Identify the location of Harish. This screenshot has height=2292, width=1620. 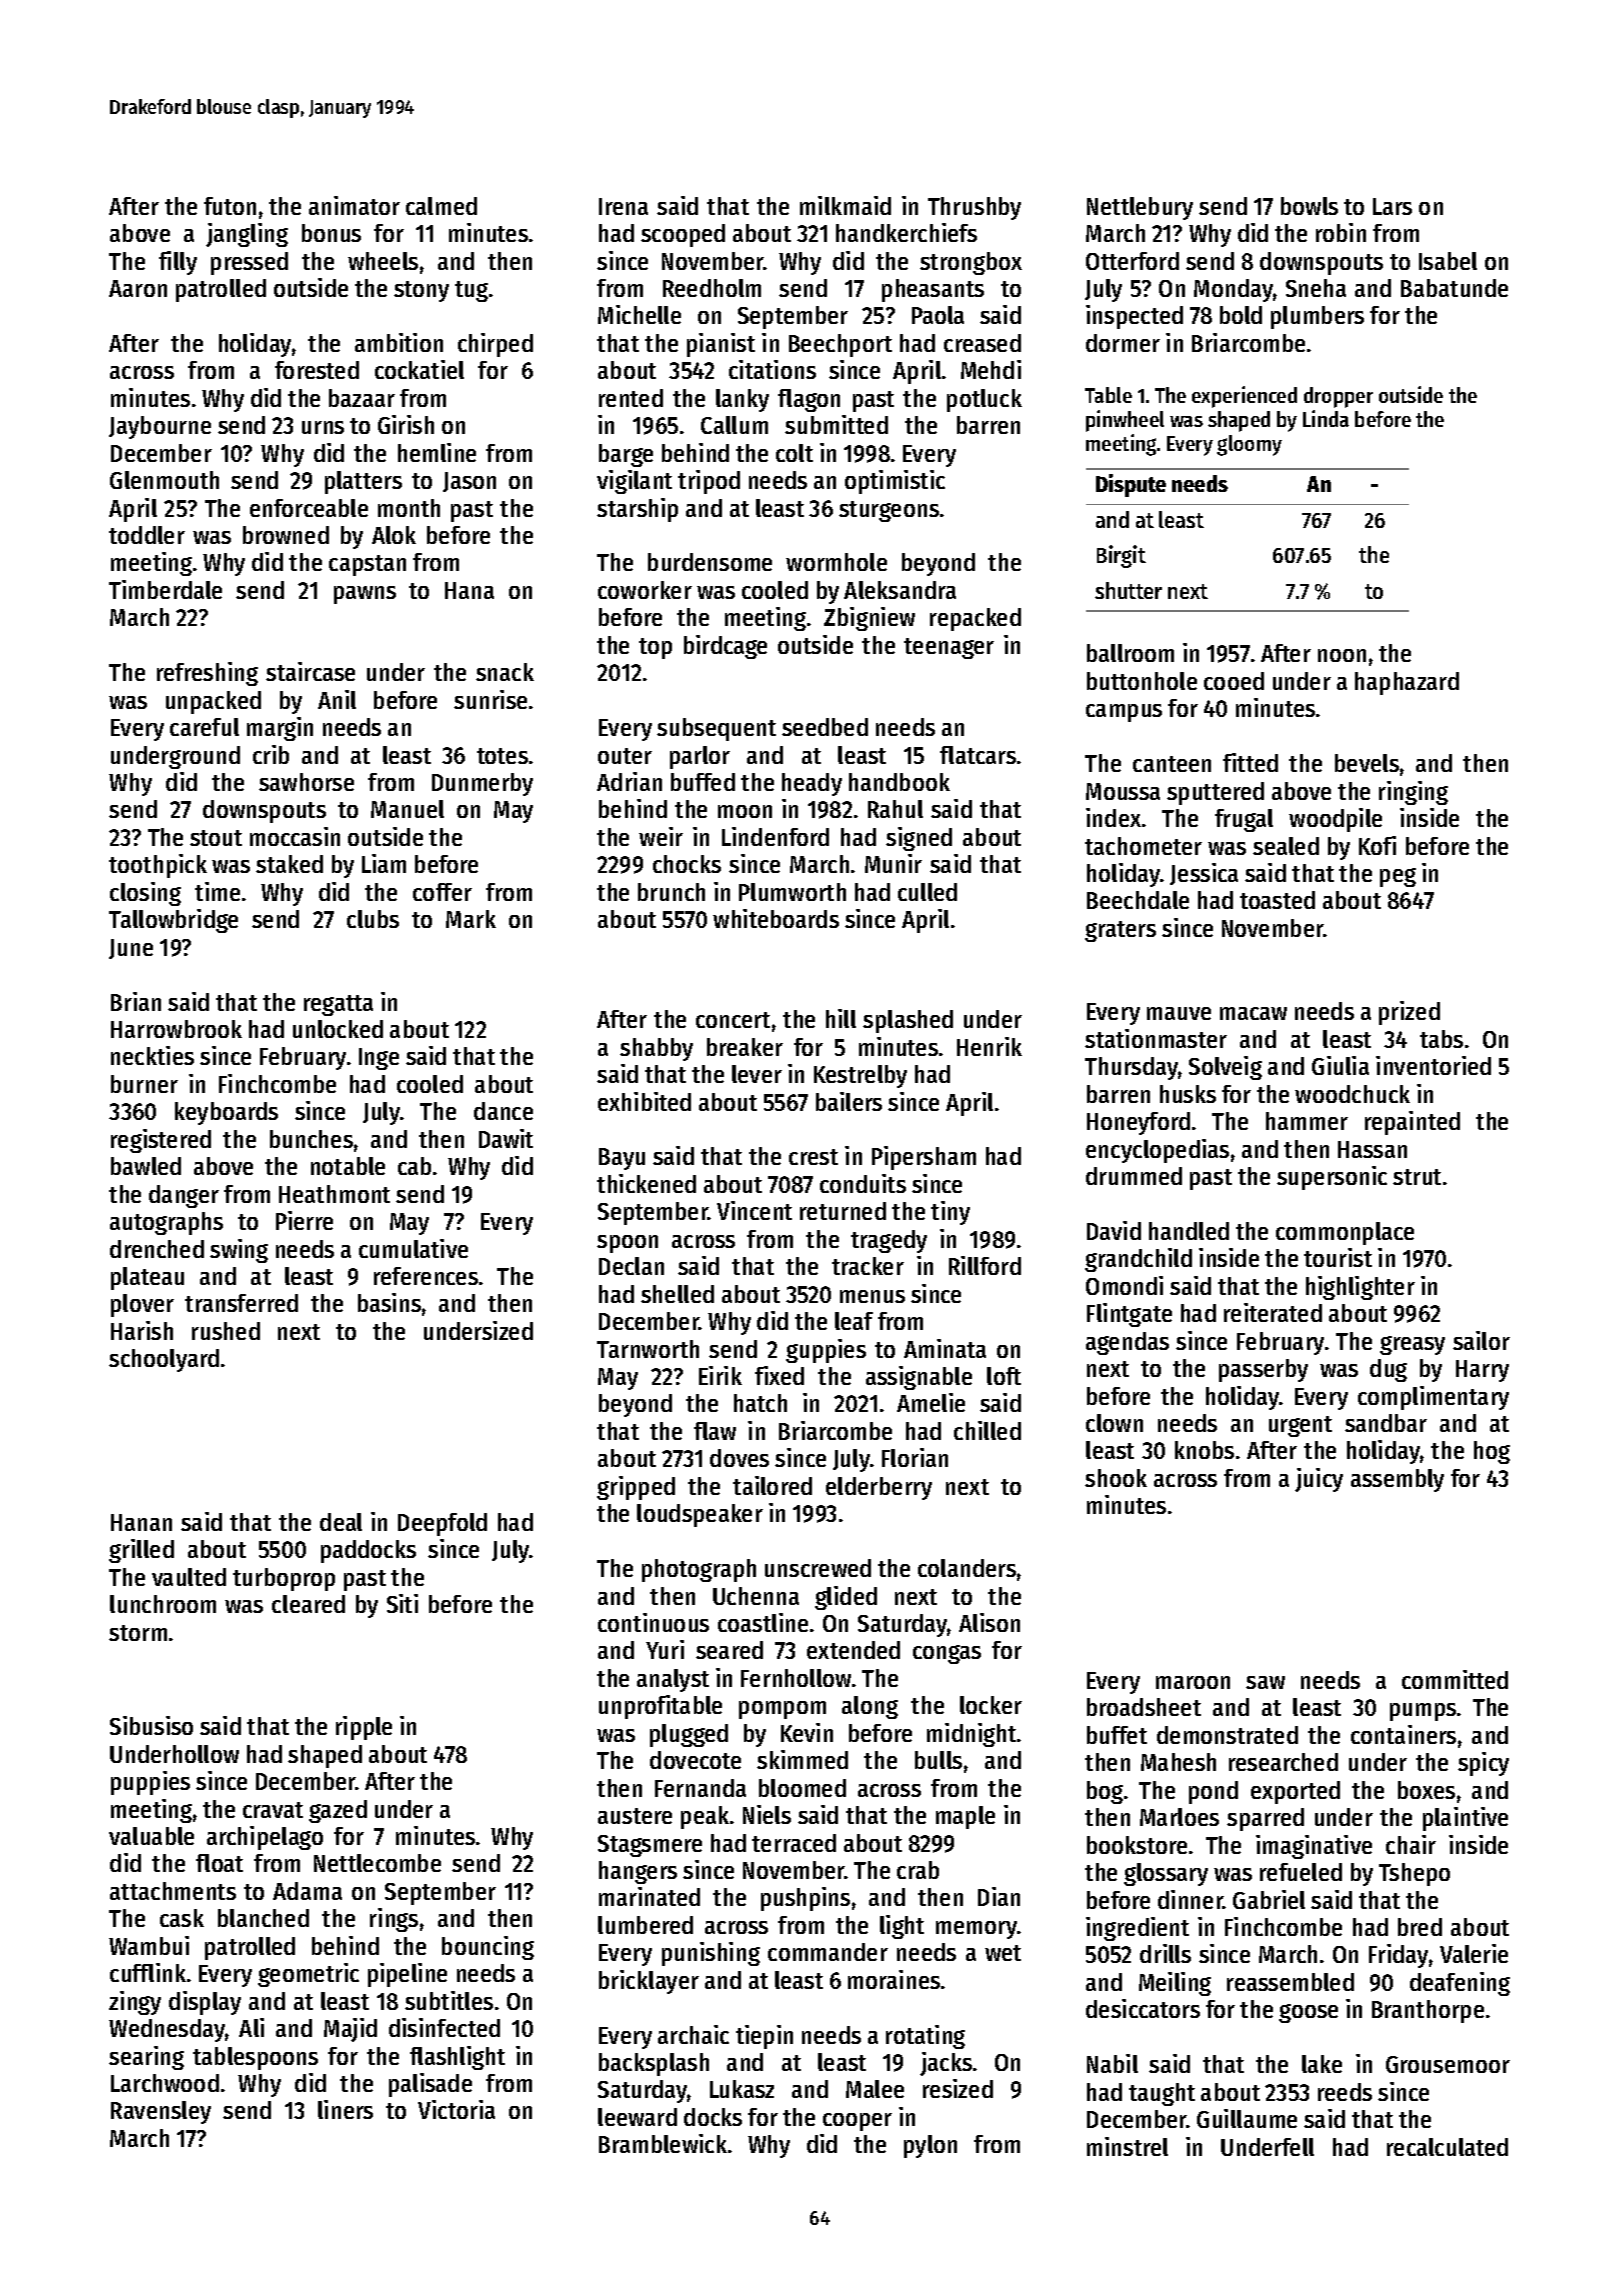
(142, 1330).
